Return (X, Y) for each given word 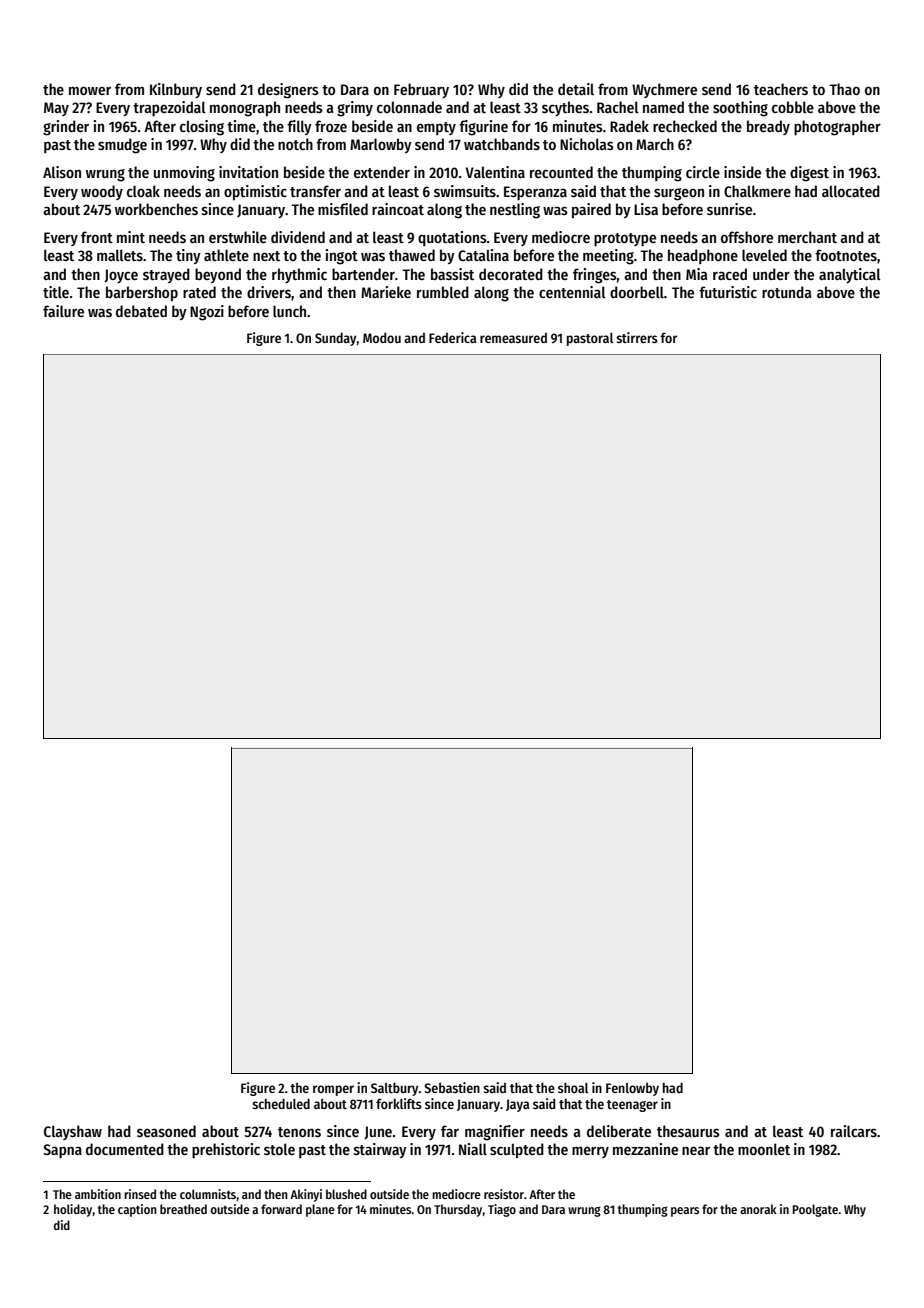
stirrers (637, 337)
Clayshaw (73, 1132)
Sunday (335, 339)
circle (703, 172)
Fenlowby (632, 1089)
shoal (573, 1087)
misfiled (343, 209)
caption (137, 1210)
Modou (382, 338)
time (241, 126)
